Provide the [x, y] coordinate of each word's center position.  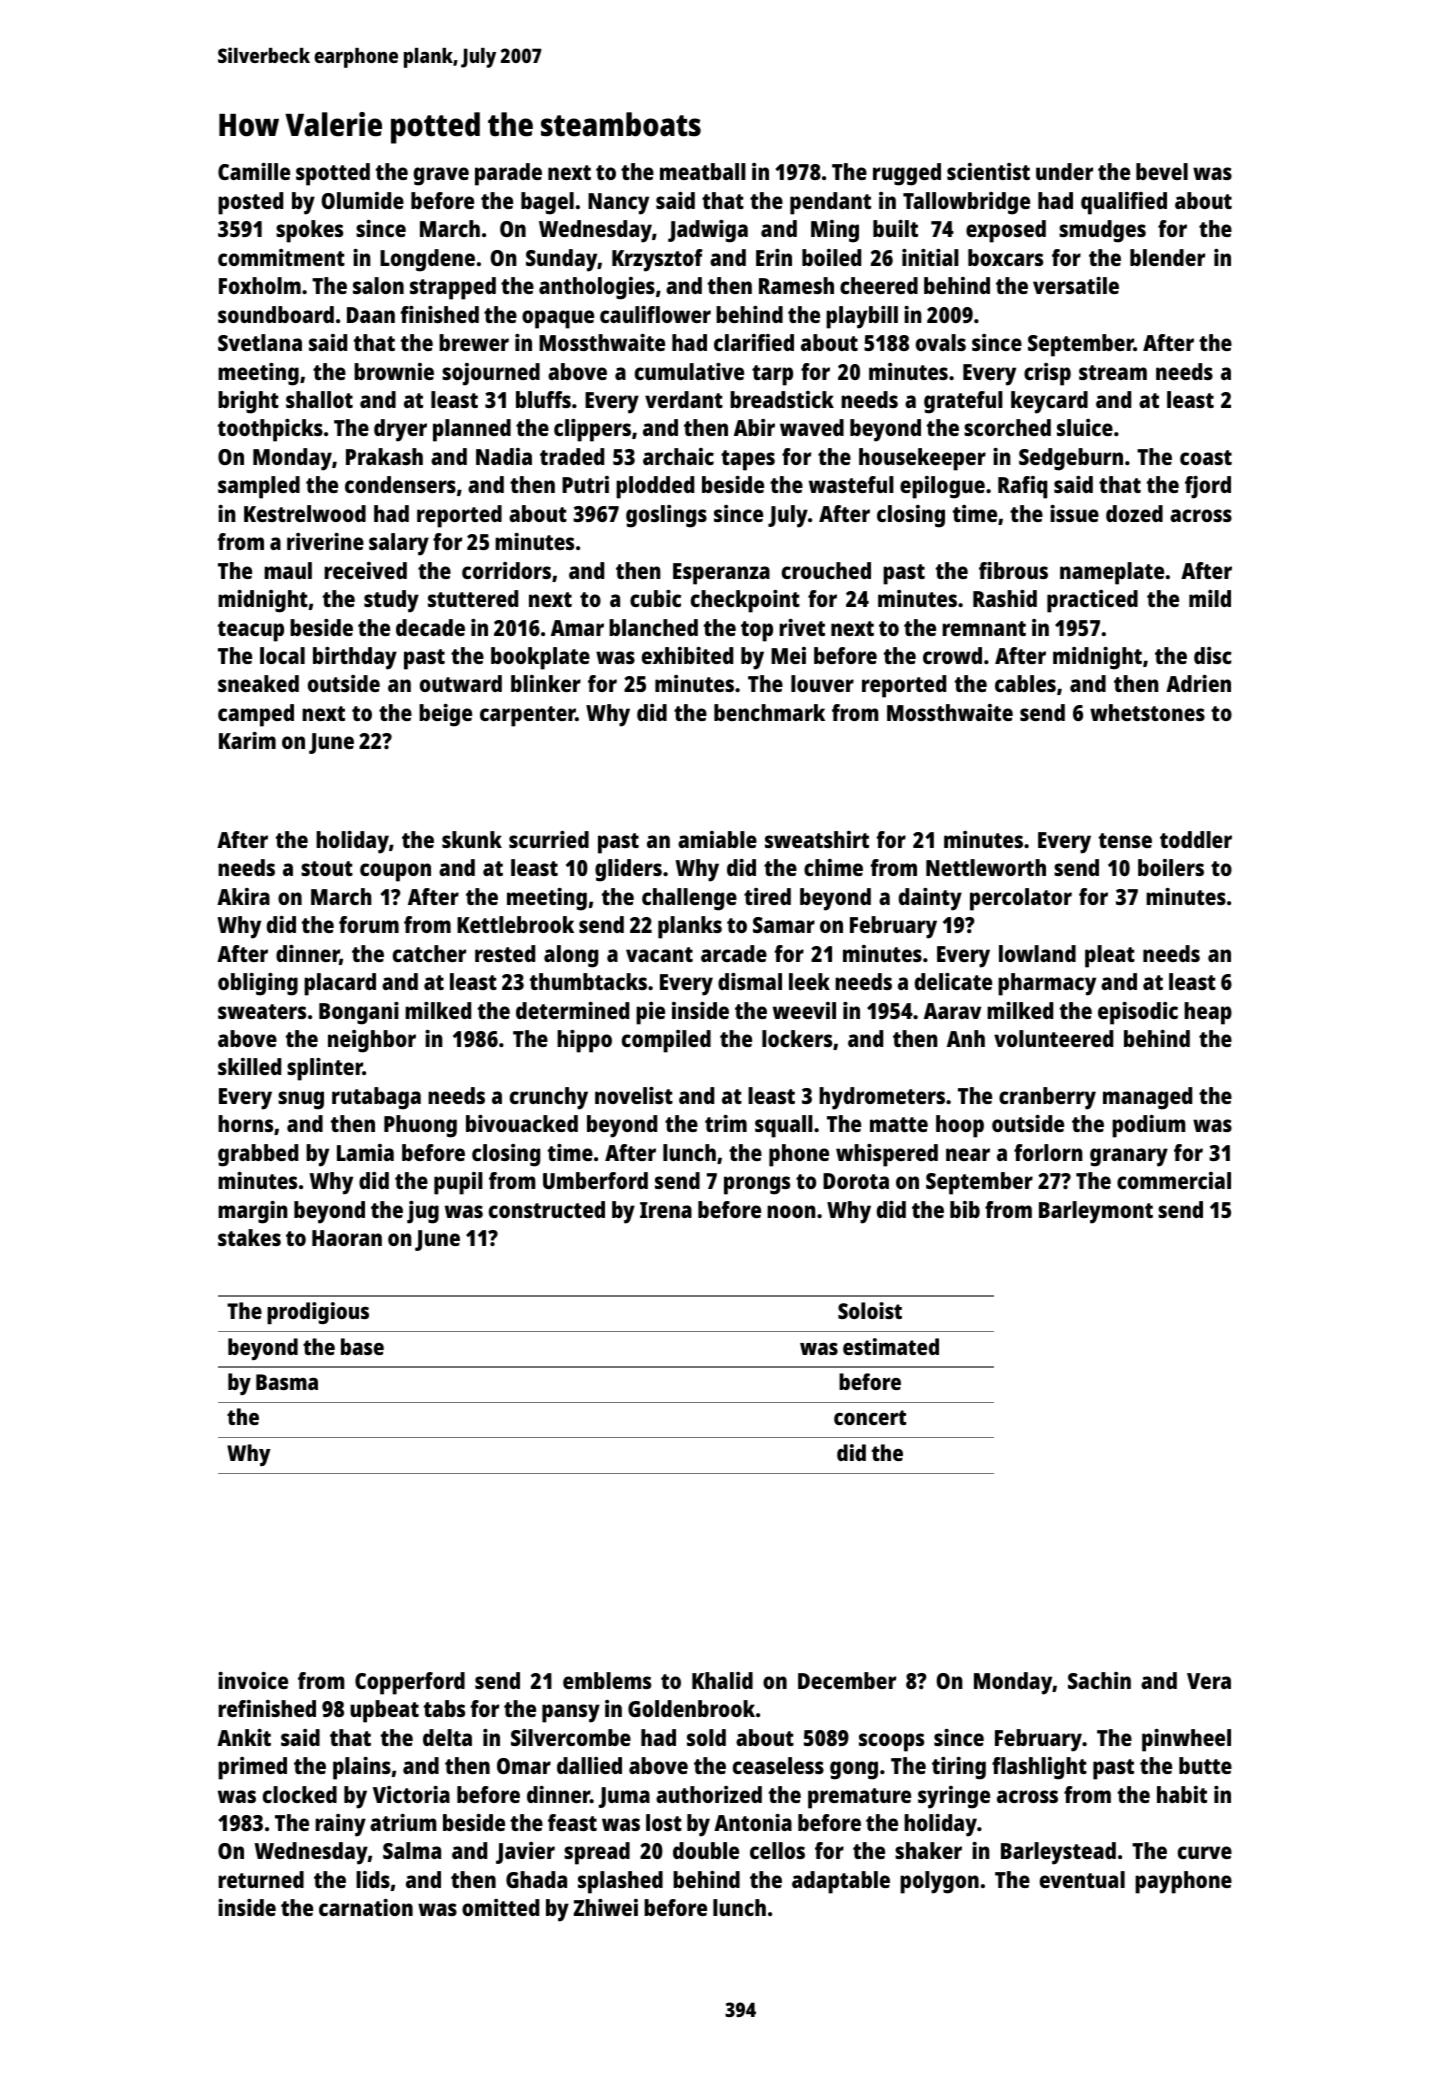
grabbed [258, 1155]
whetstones [1147, 712]
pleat [1110, 956]
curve [1205, 1852]
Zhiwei [606, 1907]
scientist [988, 171]
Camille [254, 171]
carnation [366, 1907]
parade [508, 174]
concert [870, 1417]
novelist [634, 1095]
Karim [247, 740]
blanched [653, 627]
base [362, 1346]
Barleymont [1096, 1212]
